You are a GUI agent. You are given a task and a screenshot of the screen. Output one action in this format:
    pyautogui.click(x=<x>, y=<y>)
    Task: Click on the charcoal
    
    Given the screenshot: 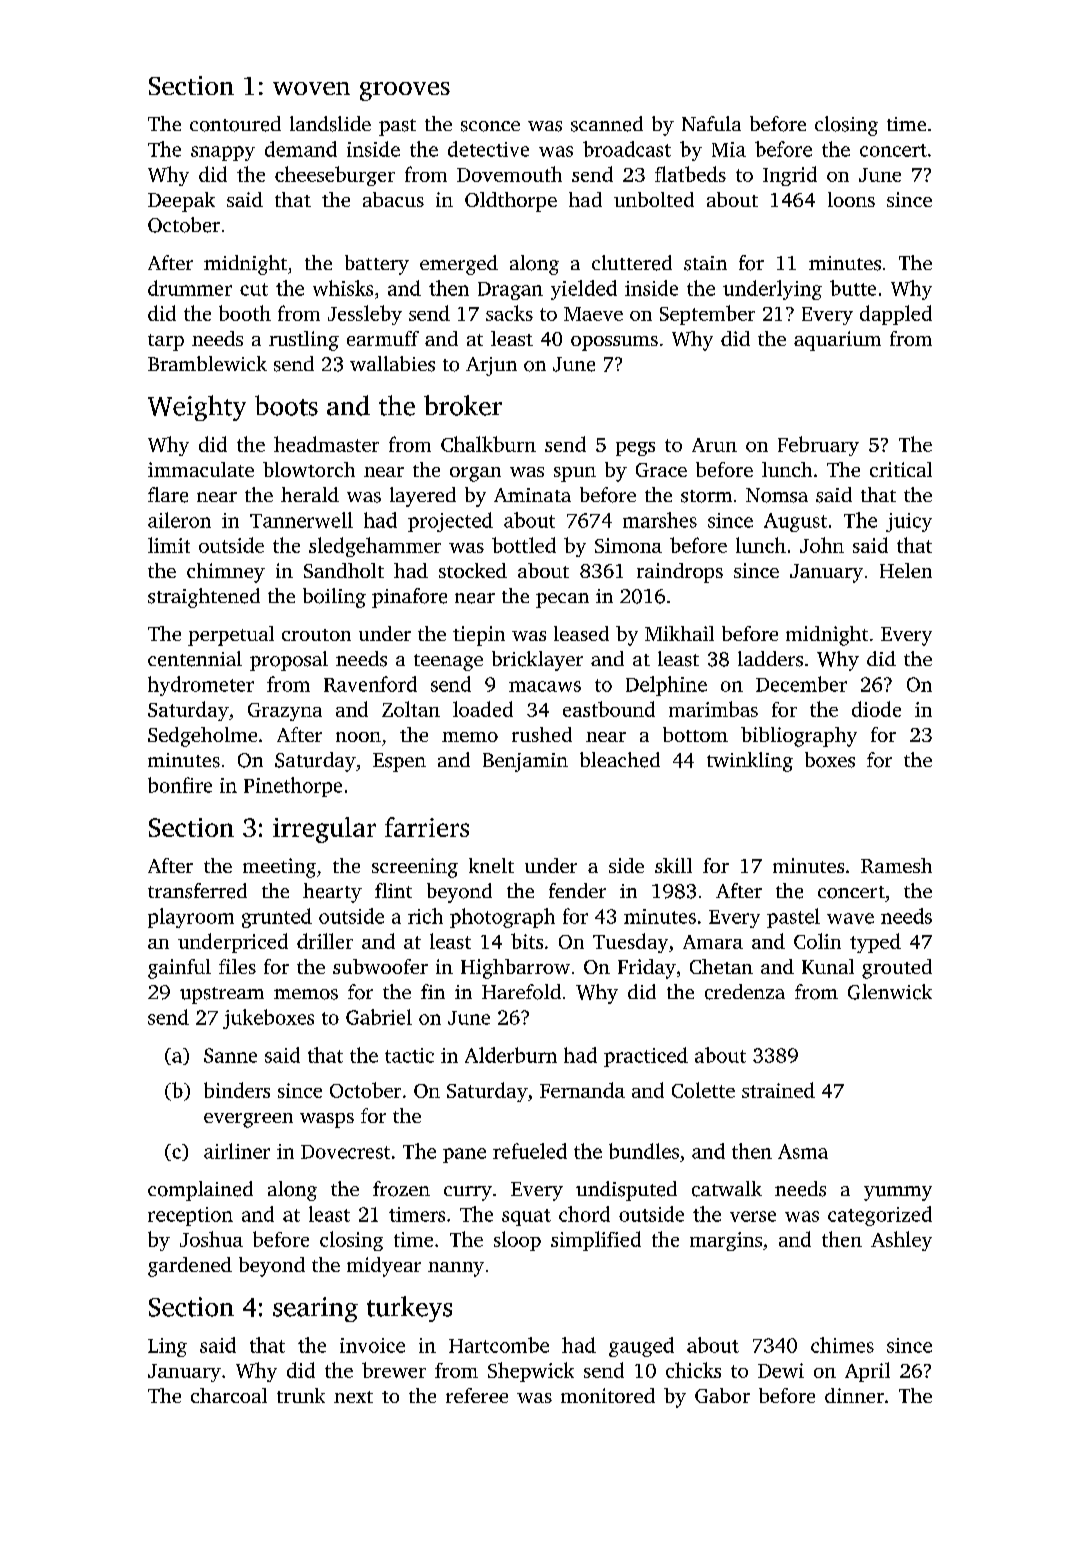 What is the action you would take?
    pyautogui.click(x=229, y=1395)
